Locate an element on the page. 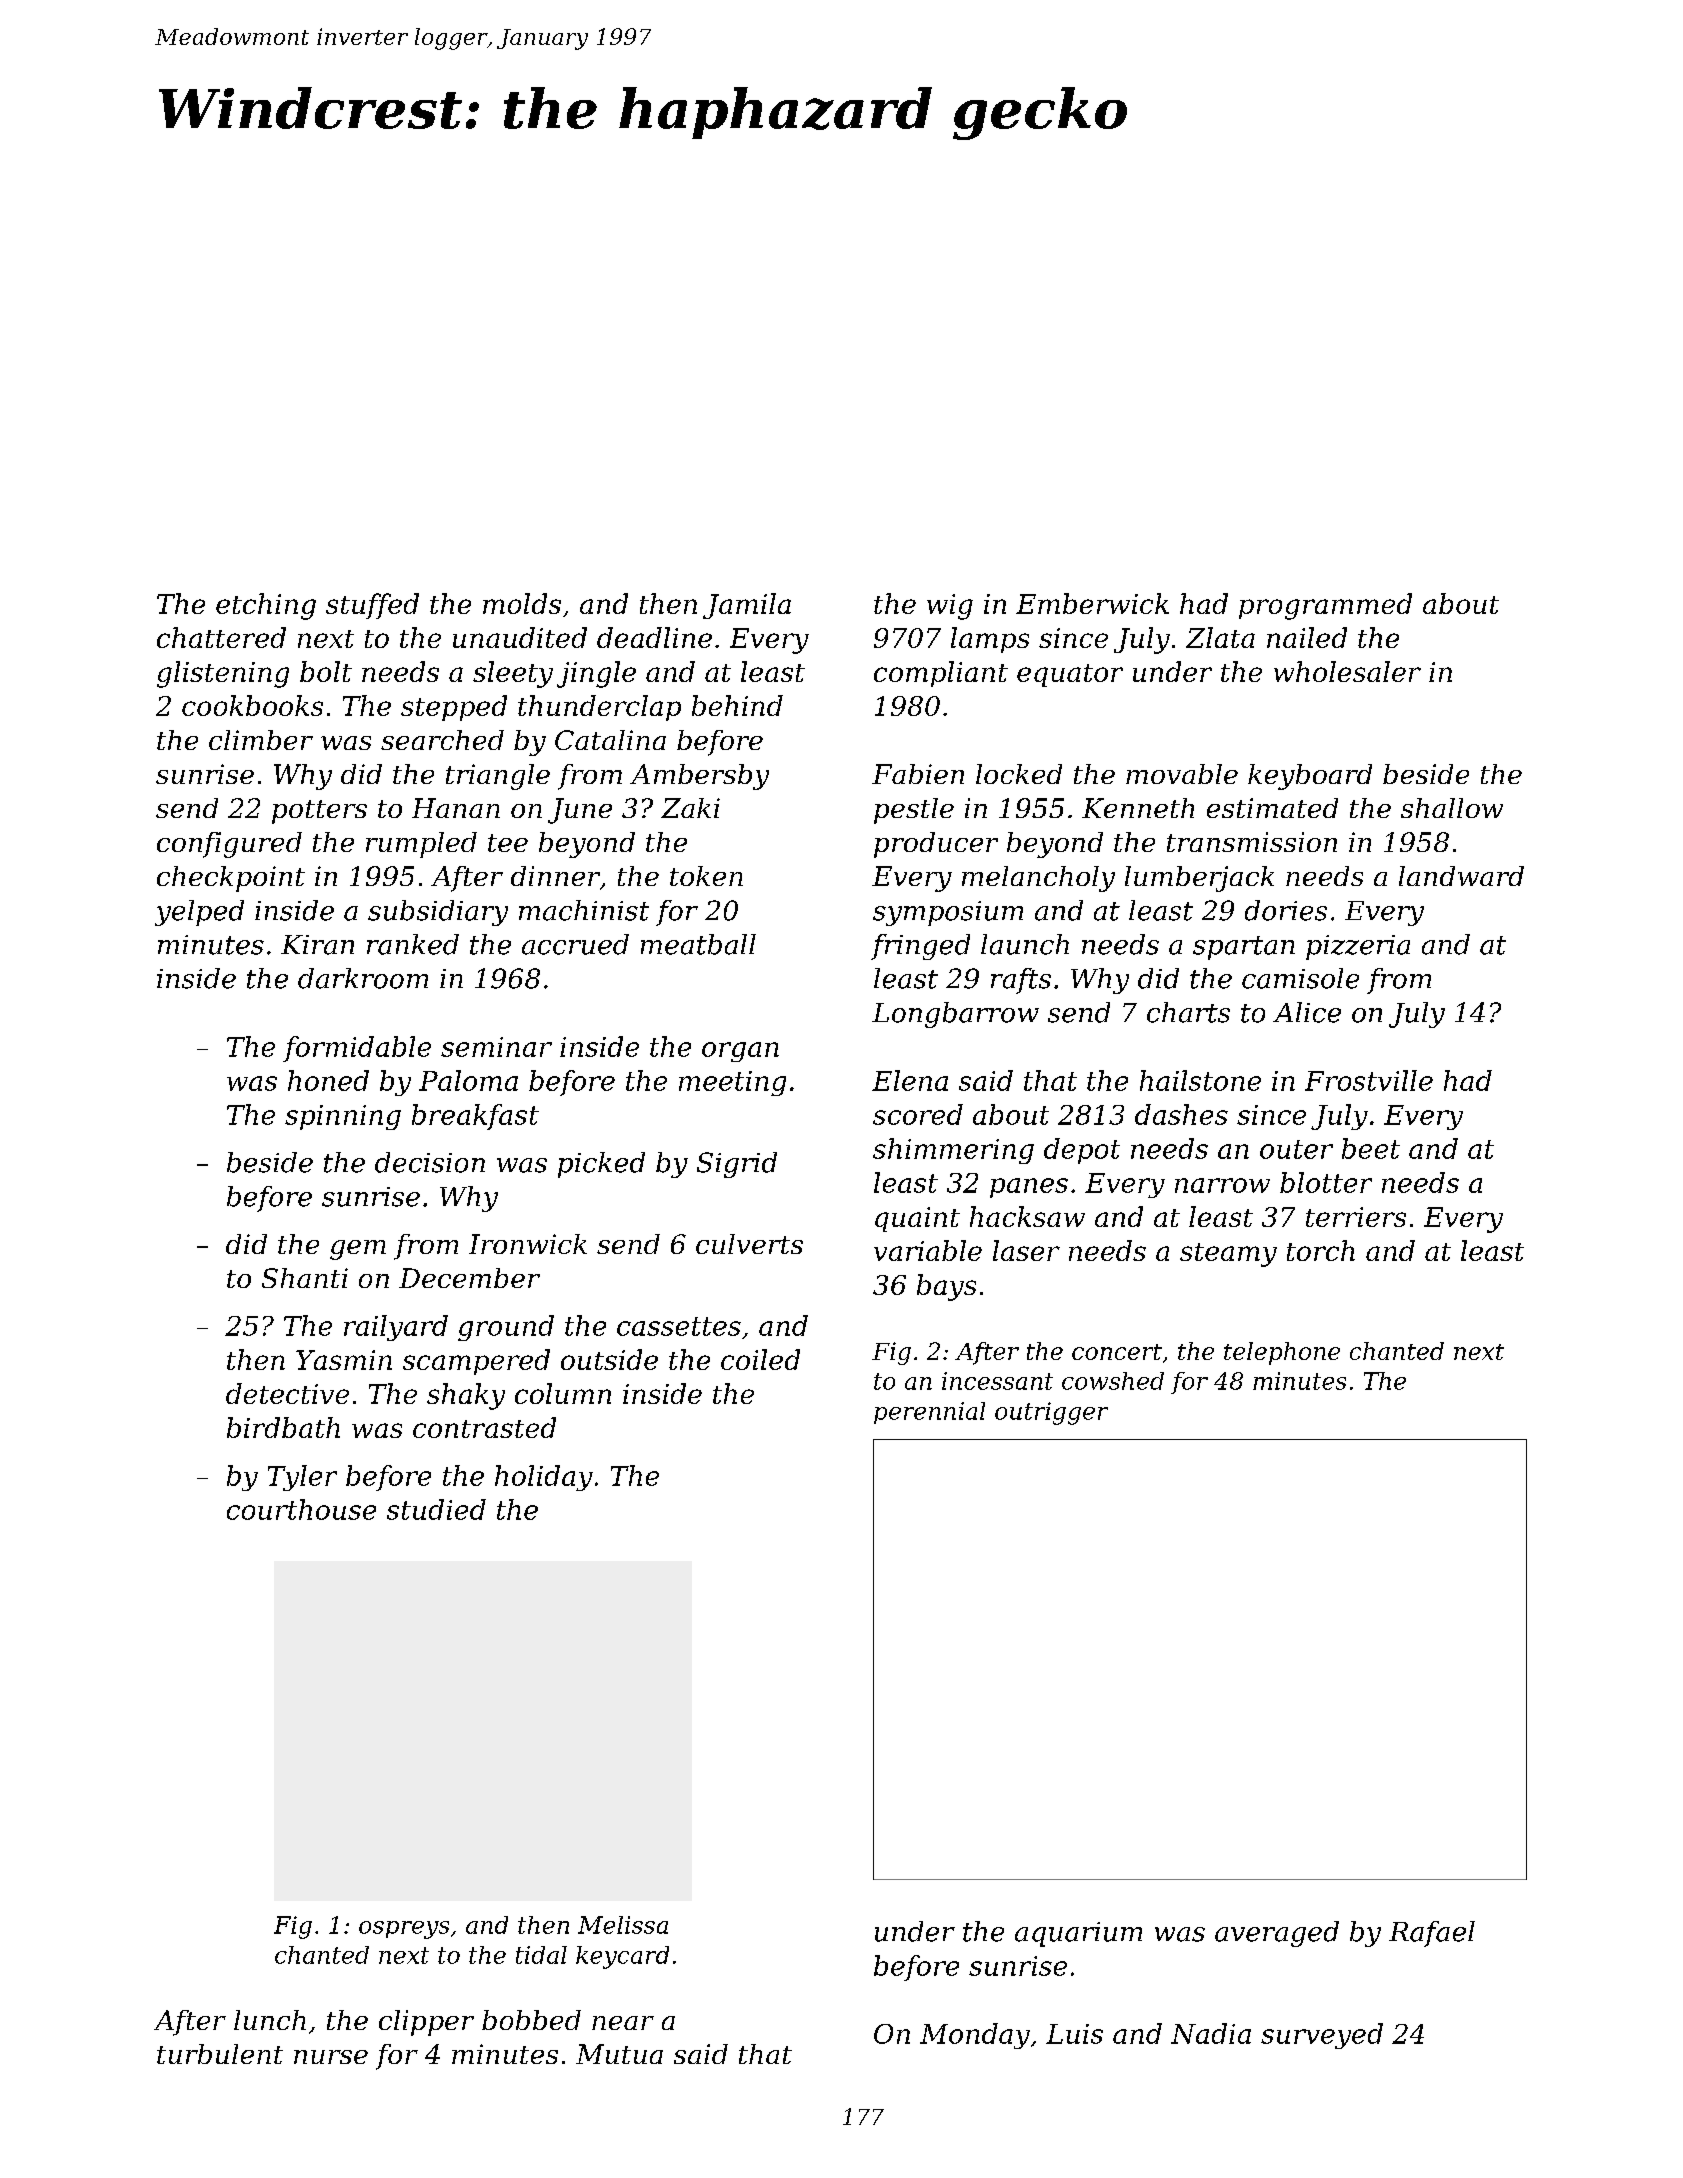 The image size is (1683, 2178). Zlata is located at coordinates (1220, 637).
